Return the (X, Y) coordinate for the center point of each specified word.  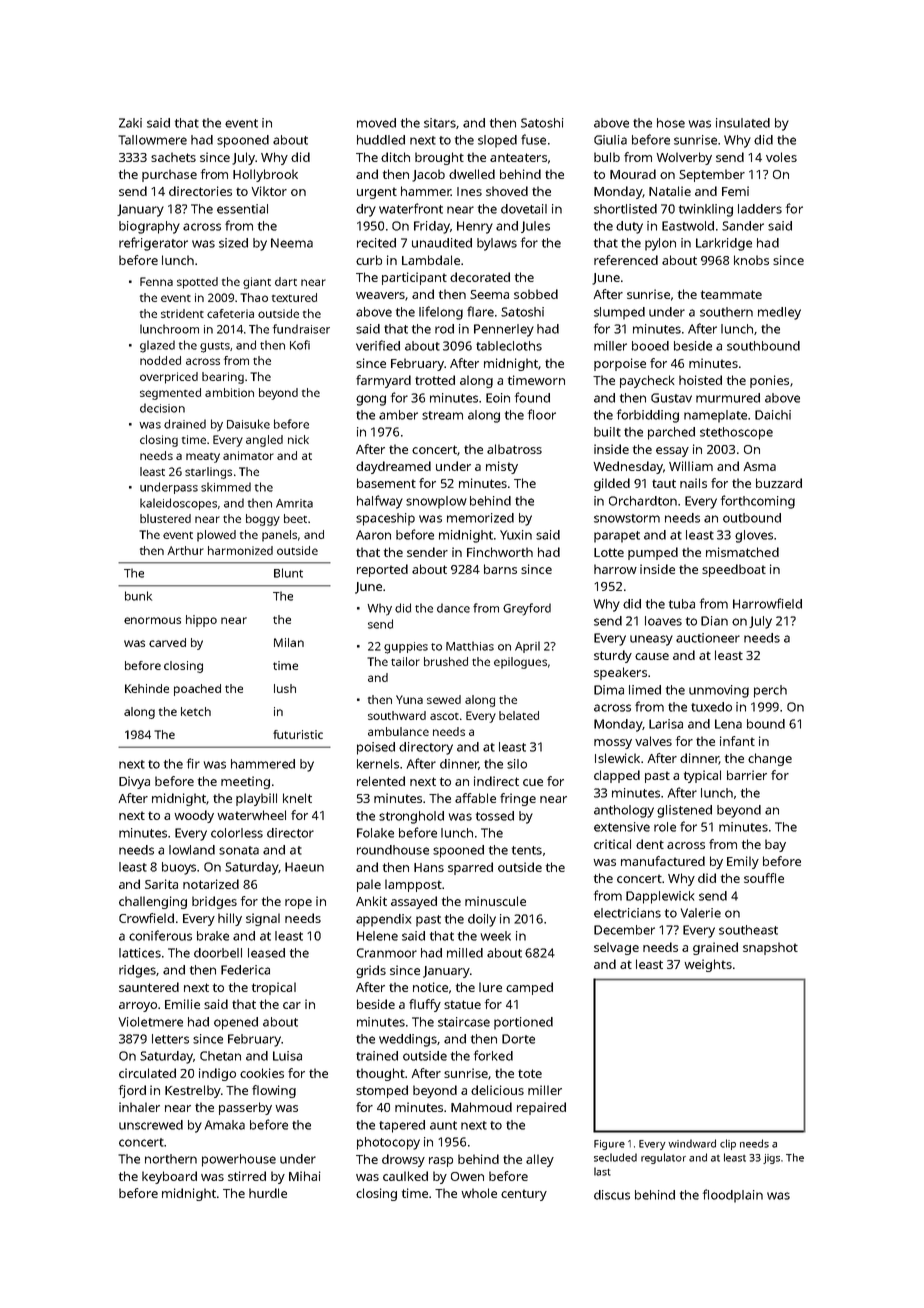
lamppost (413, 885)
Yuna (409, 699)
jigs (771, 1159)
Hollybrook (265, 175)
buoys (179, 868)
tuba (682, 604)
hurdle (268, 1193)
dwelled (472, 174)
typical (702, 776)
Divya (134, 782)
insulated (743, 123)
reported (382, 570)
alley (540, 1160)
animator (248, 455)
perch (770, 691)
